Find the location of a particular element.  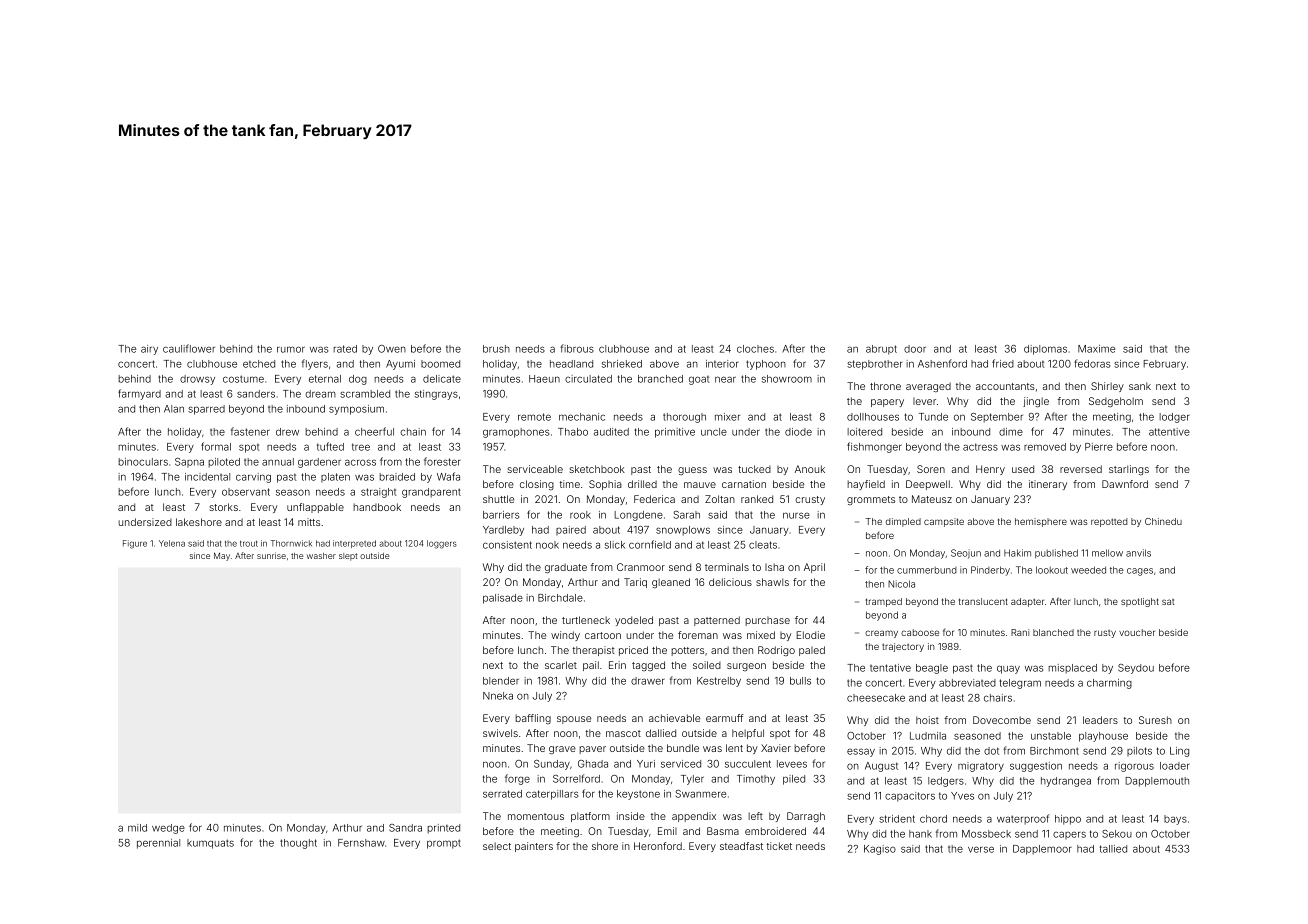

fibrous is located at coordinates (577, 348).
